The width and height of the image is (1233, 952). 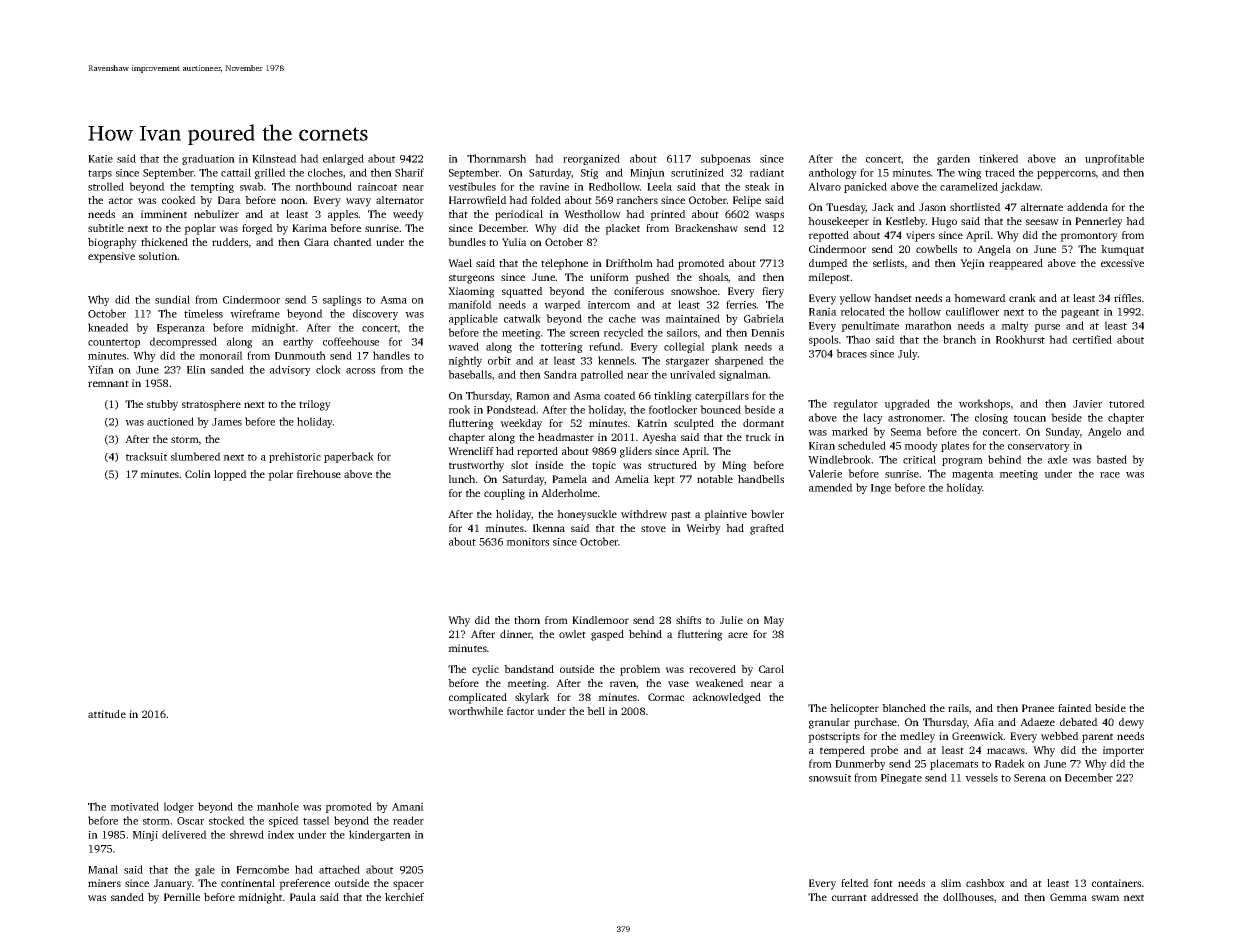 I want to click on dinner, so click(x=516, y=635).
